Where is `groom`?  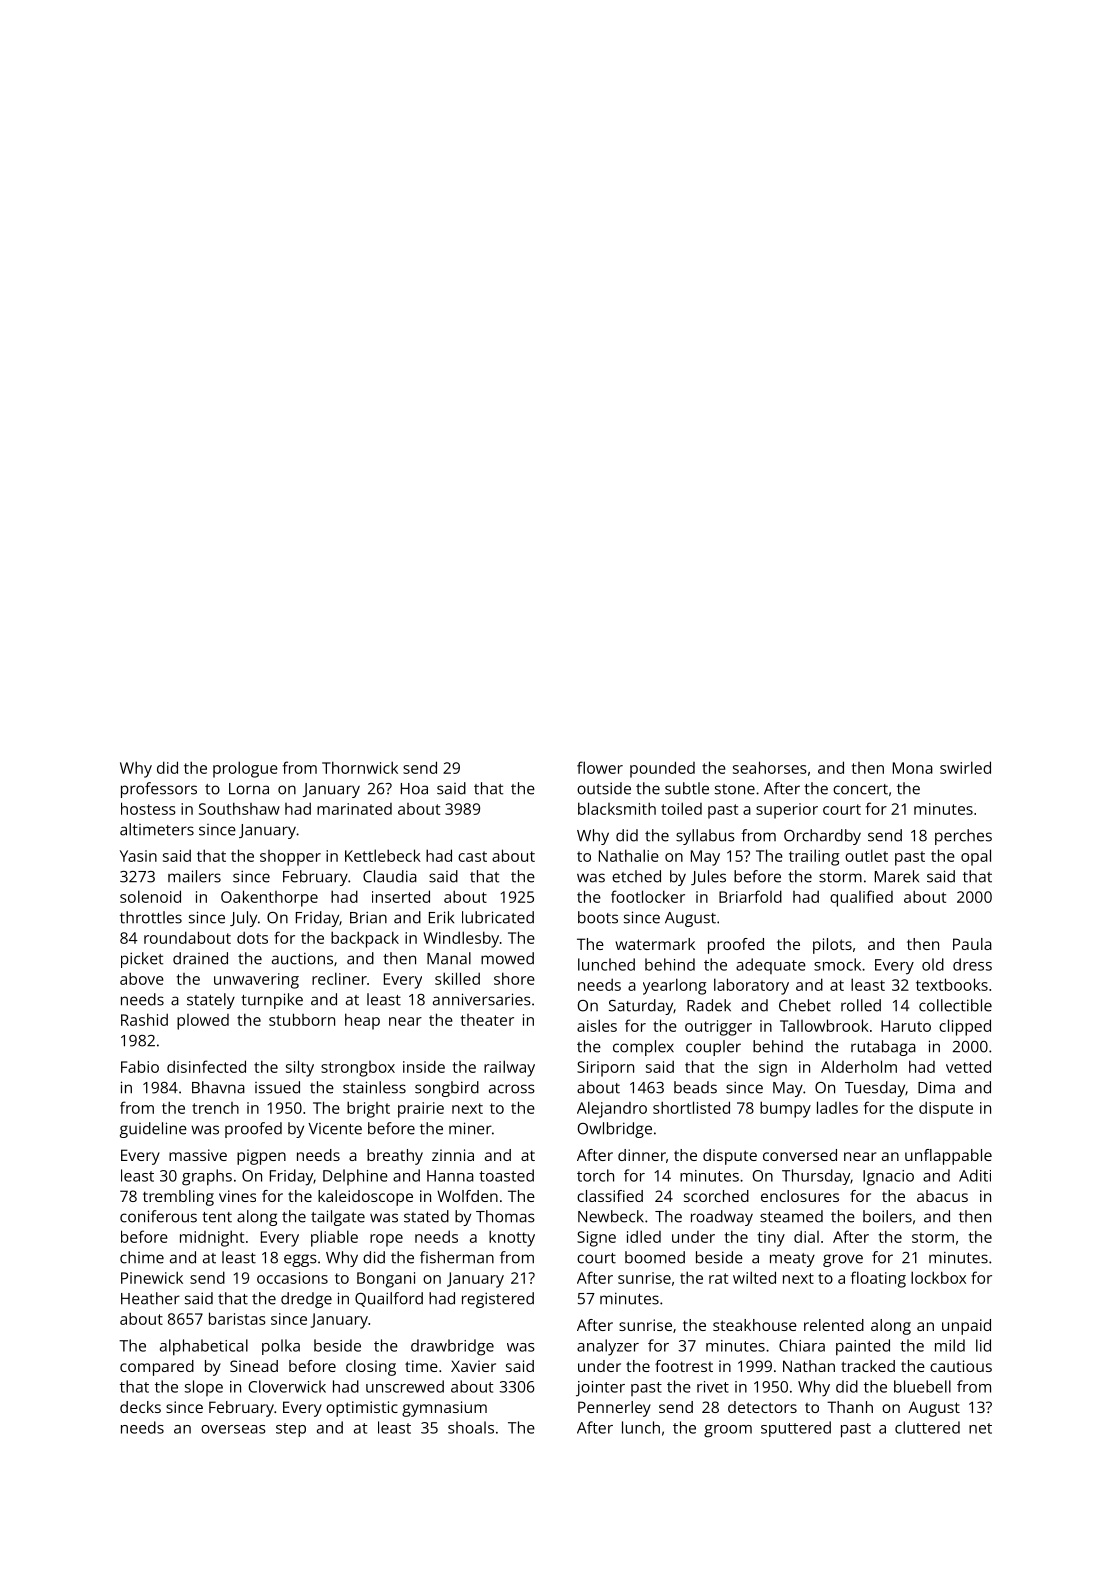 groom is located at coordinates (728, 1431).
